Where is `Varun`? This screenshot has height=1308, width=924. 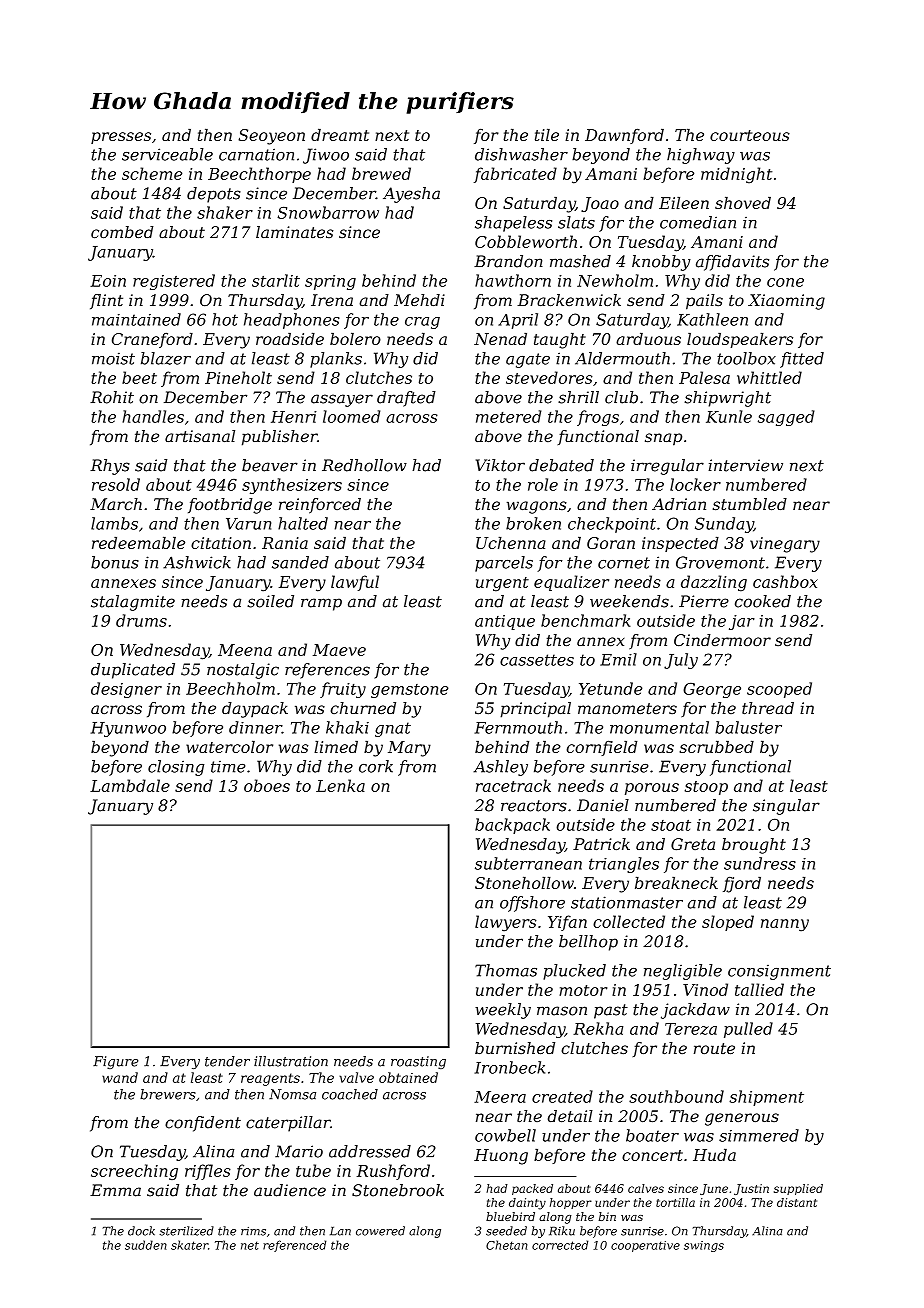
Varun is located at coordinates (248, 524).
